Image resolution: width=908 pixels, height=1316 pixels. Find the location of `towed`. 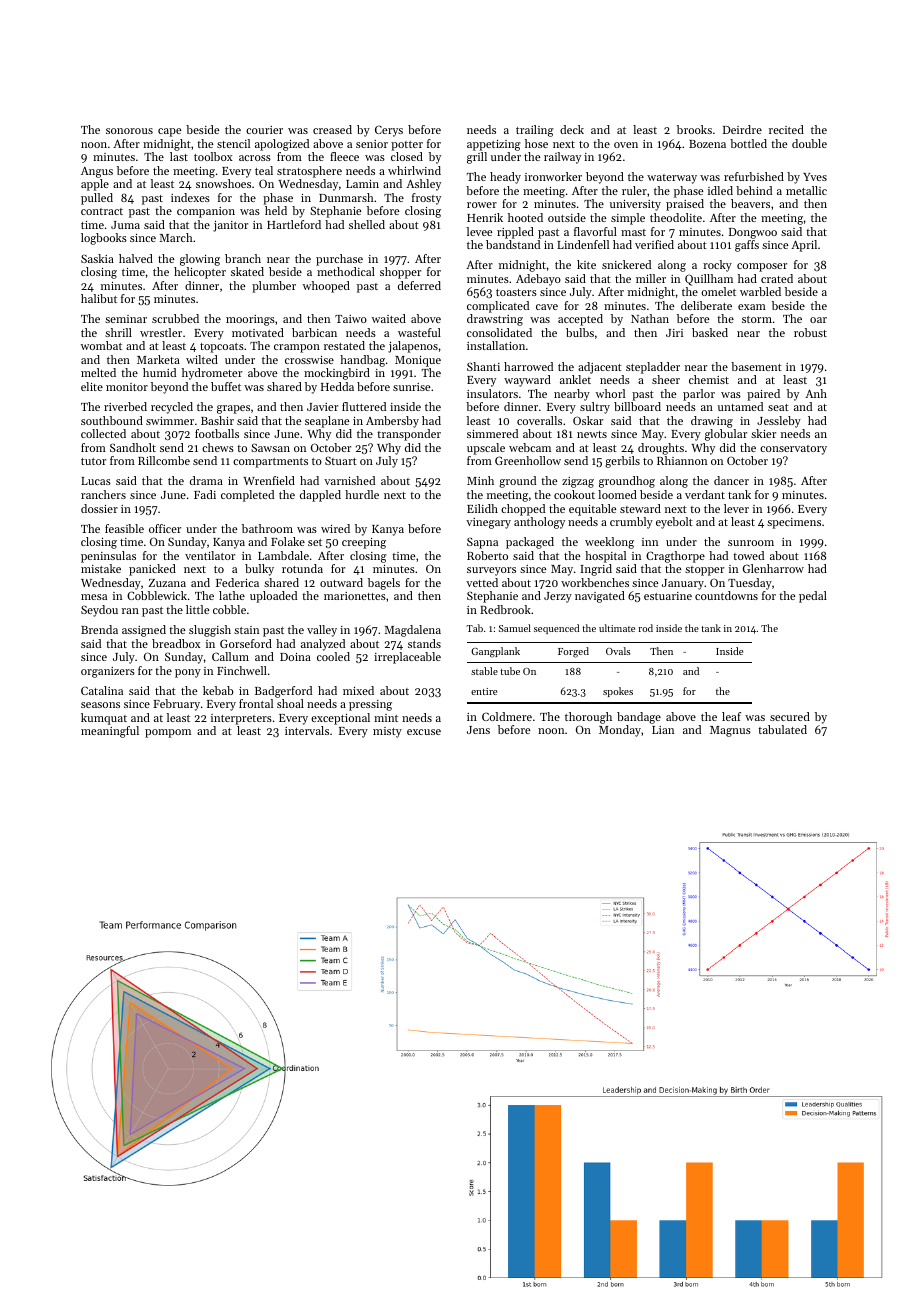

towed is located at coordinates (748, 555).
